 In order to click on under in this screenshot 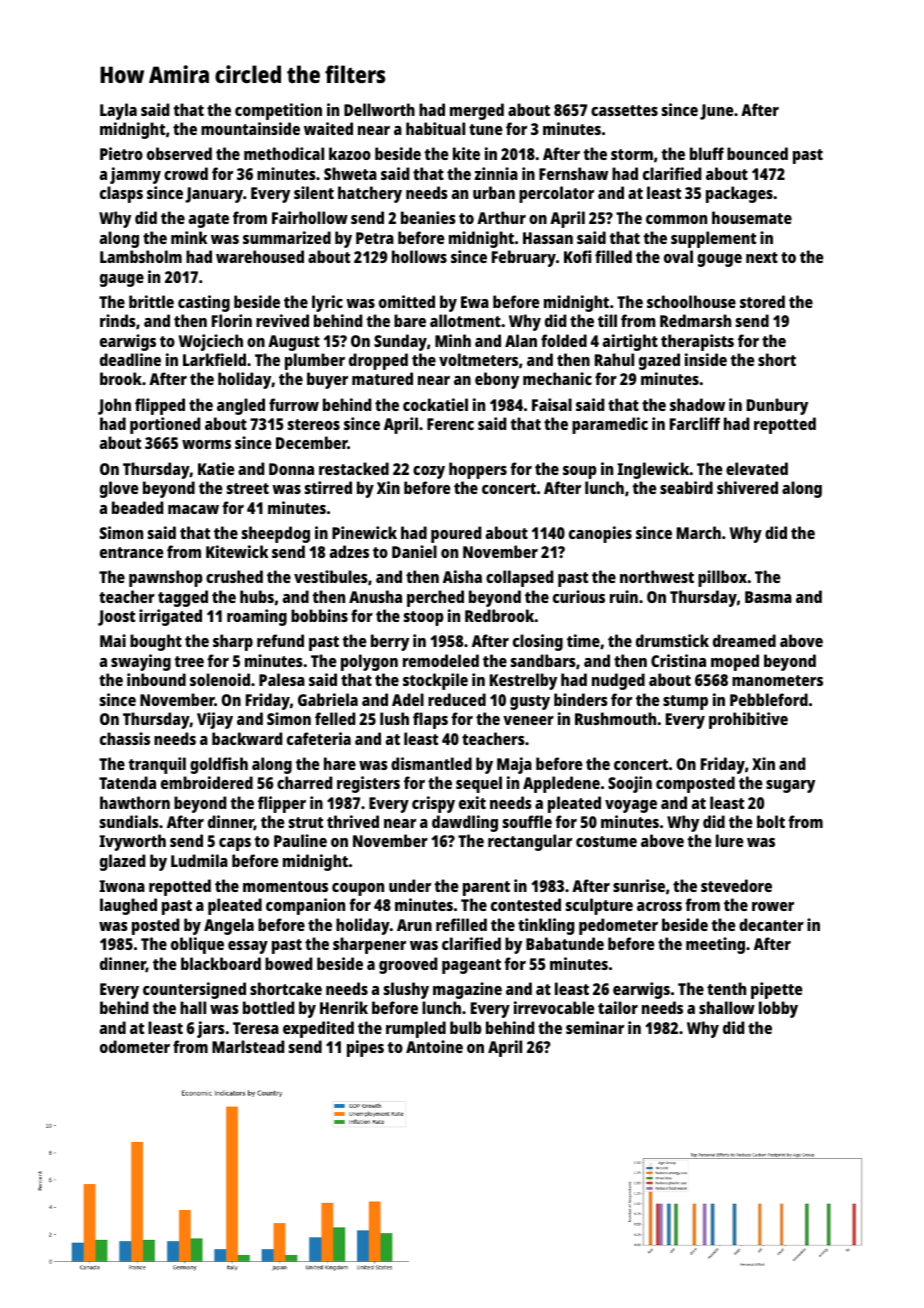, I will do `click(410, 885)`.
